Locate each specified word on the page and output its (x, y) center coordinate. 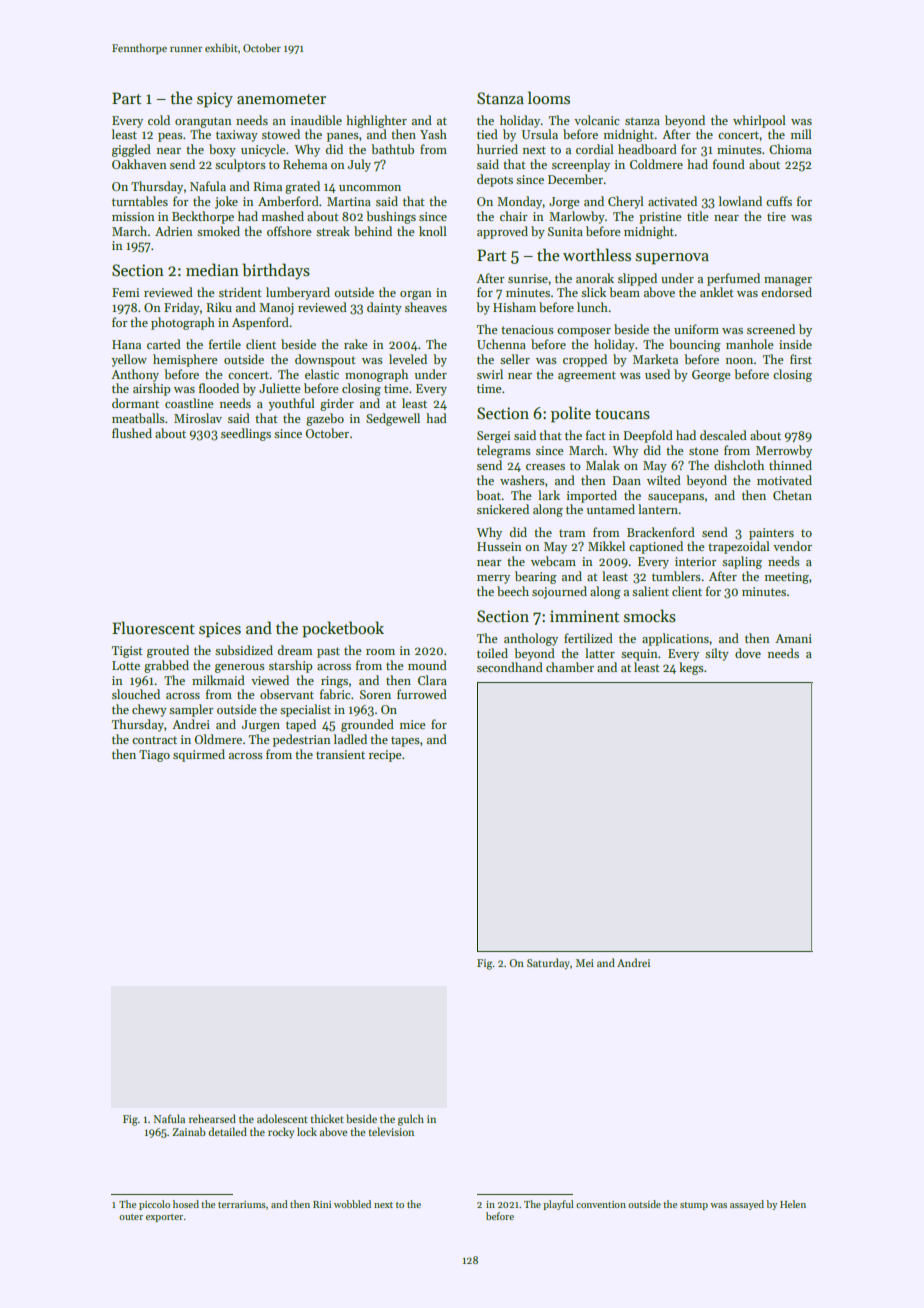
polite (571, 414)
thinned (790, 465)
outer (131, 1217)
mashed (283, 216)
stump (694, 1206)
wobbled (352, 1204)
